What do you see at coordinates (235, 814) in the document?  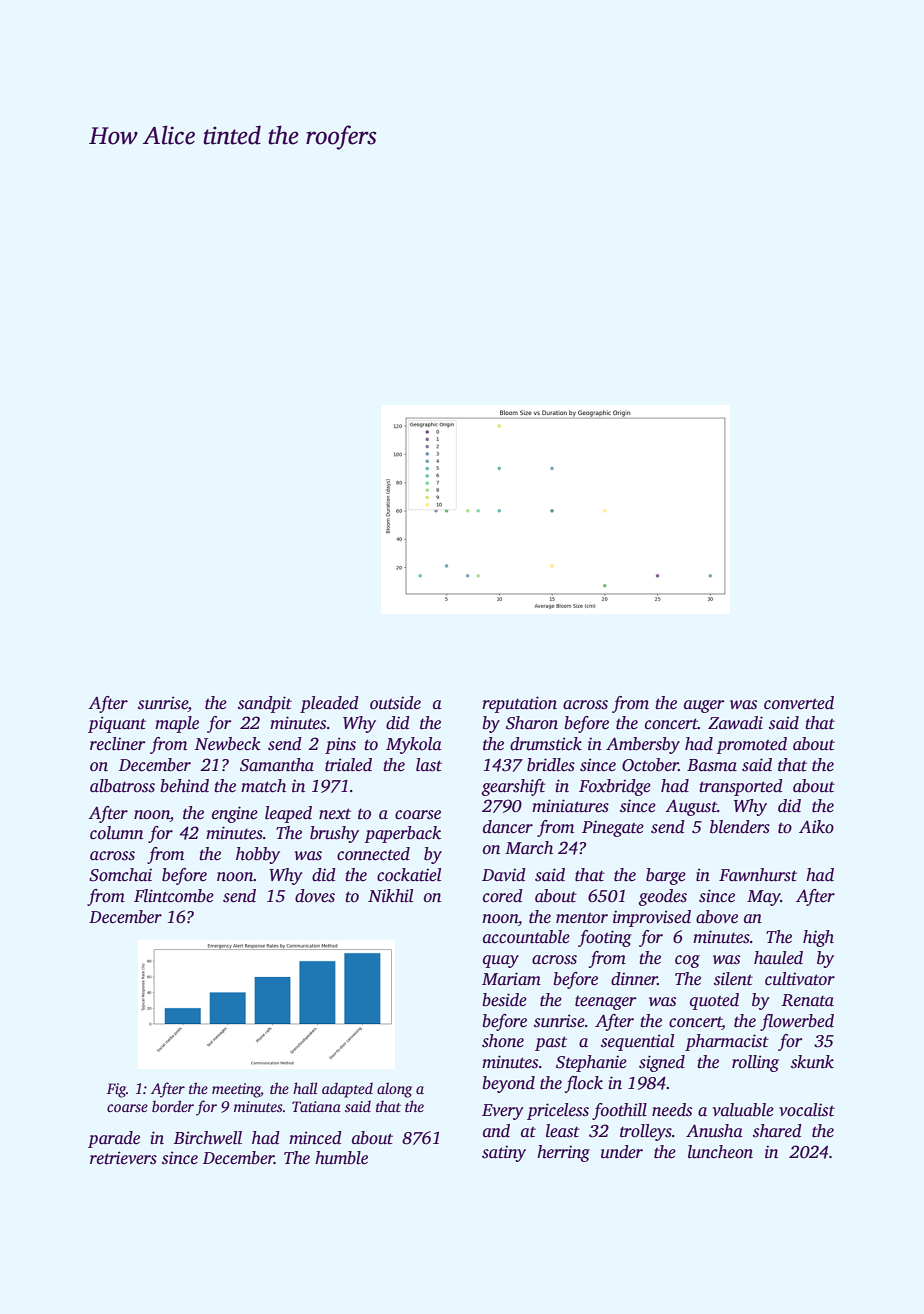 I see `engine` at bounding box center [235, 814].
